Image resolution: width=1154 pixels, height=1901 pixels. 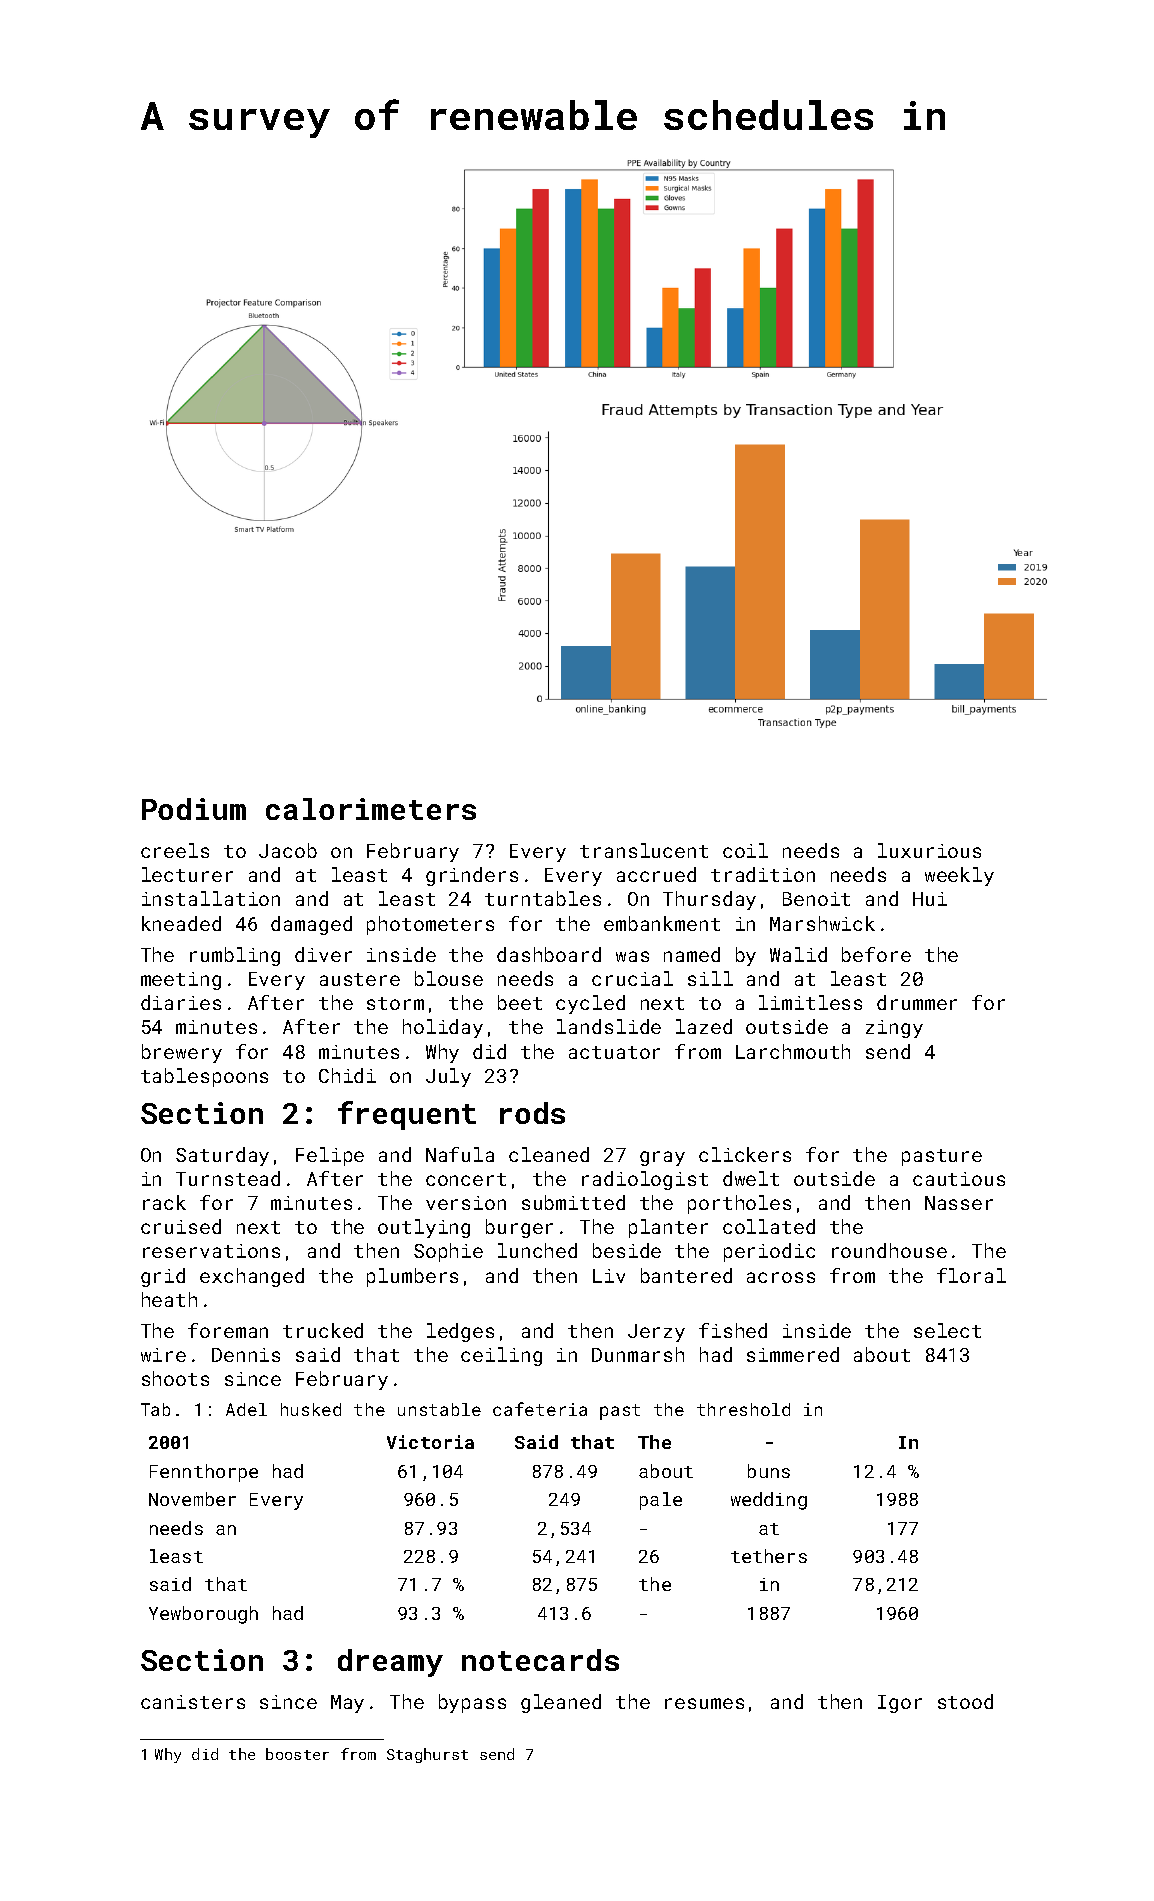 I want to click on translucent, so click(x=644, y=850).
